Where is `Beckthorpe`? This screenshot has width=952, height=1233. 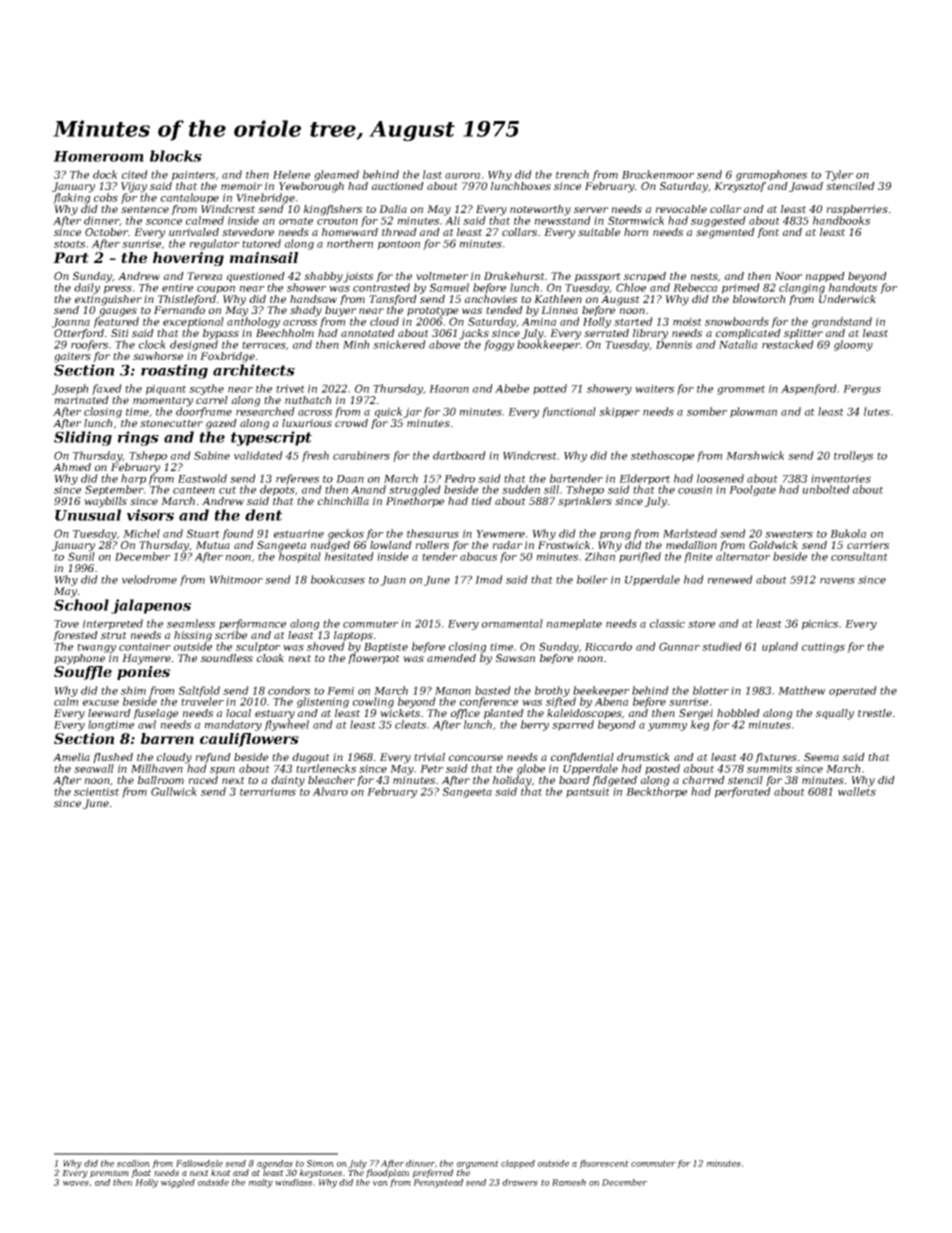
Beckthorpe is located at coordinates (656, 792).
